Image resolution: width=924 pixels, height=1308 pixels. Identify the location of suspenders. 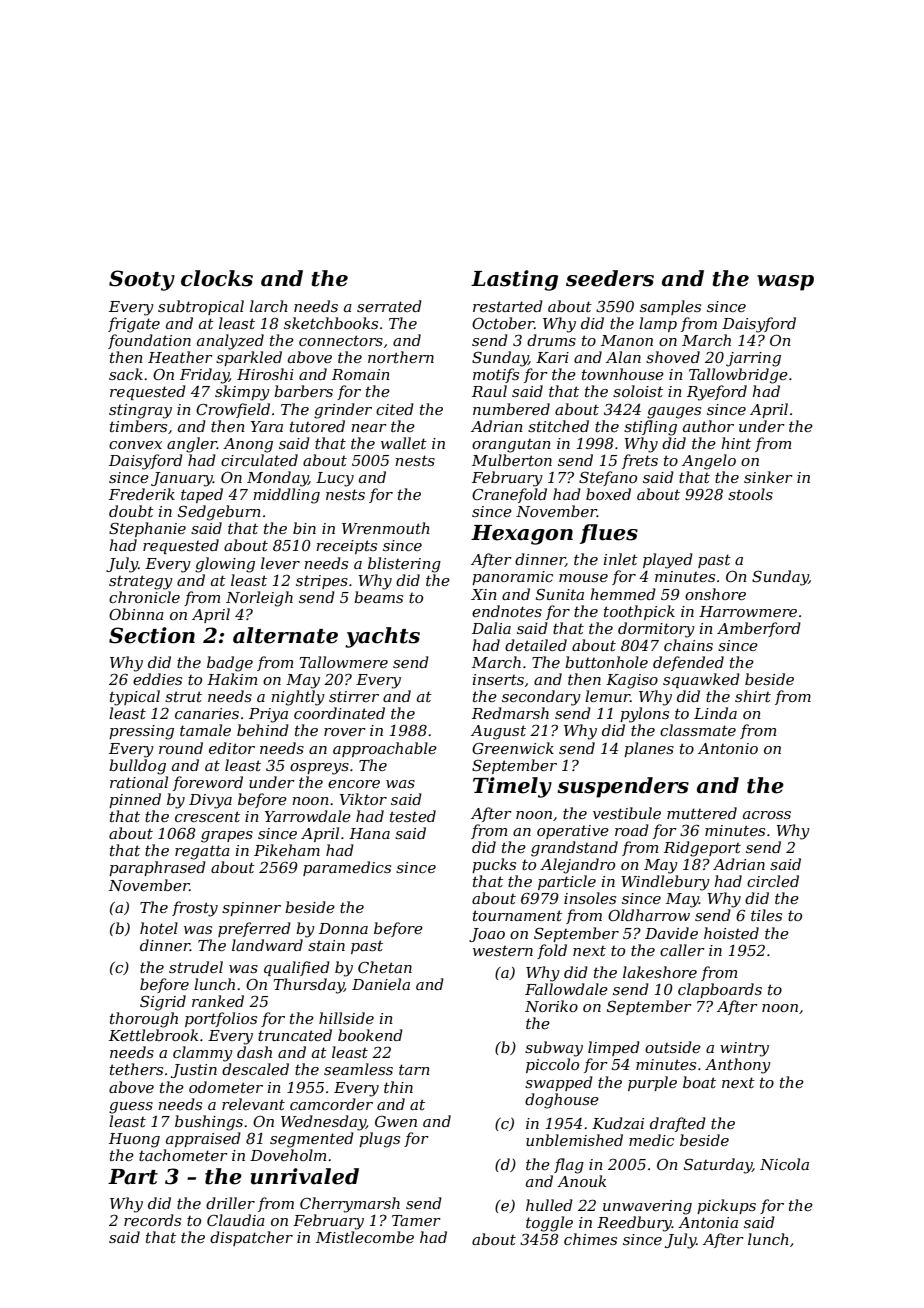
(623, 787).
